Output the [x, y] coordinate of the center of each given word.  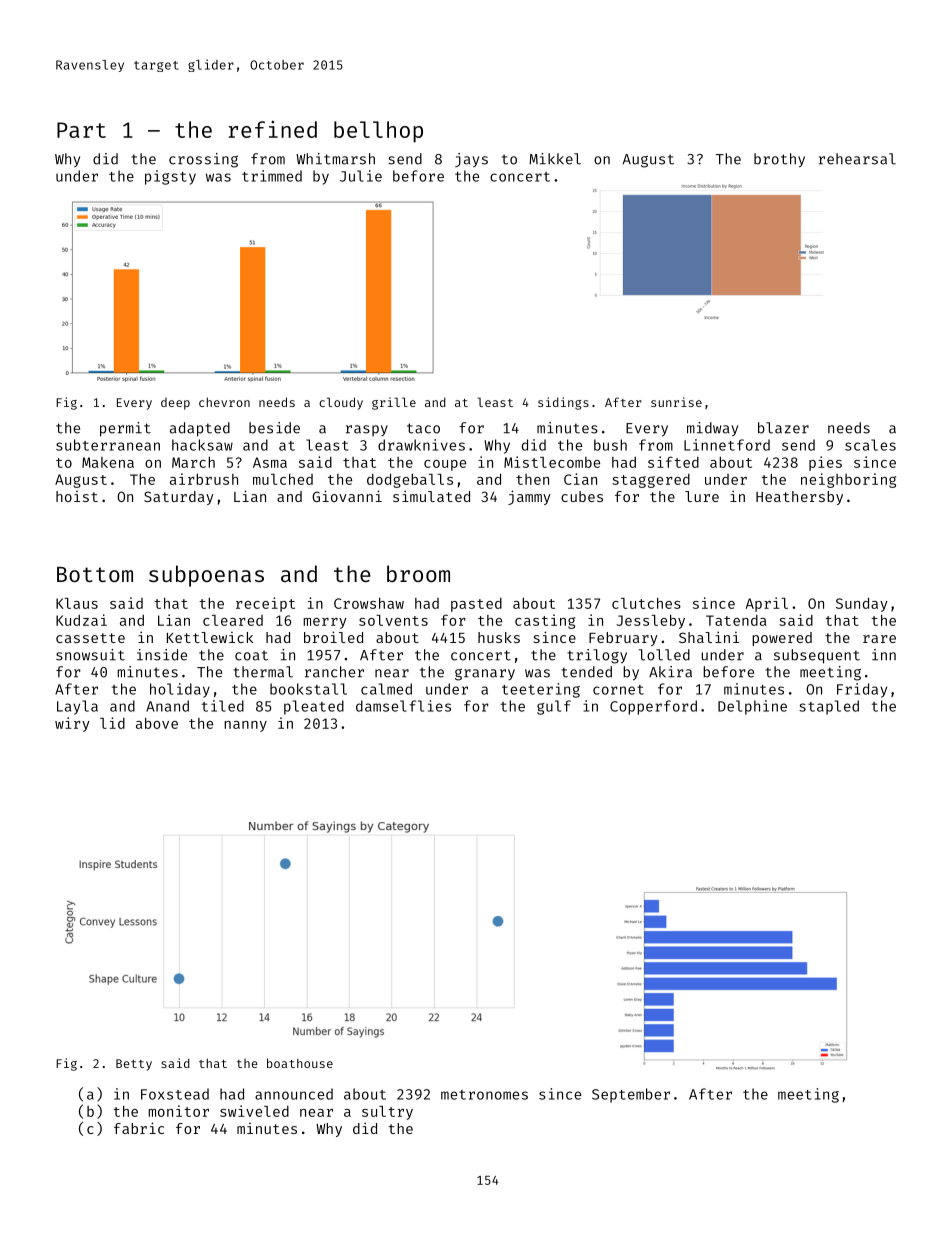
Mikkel [555, 159]
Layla [77, 707]
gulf [554, 707]
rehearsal [857, 159]
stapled [829, 707]
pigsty [170, 177]
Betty [134, 1065]
